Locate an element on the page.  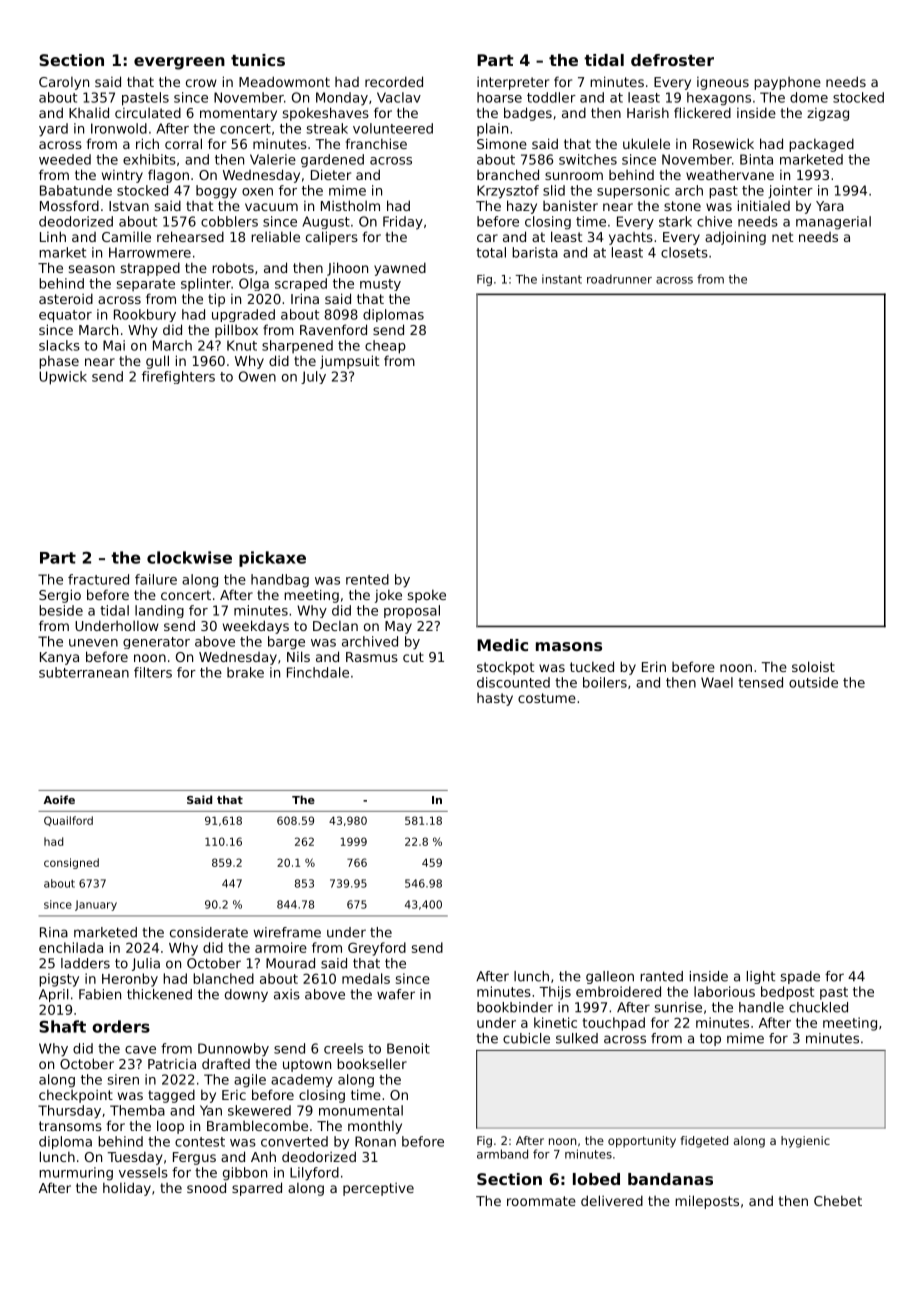
holiday is located at coordinates (127, 1189).
